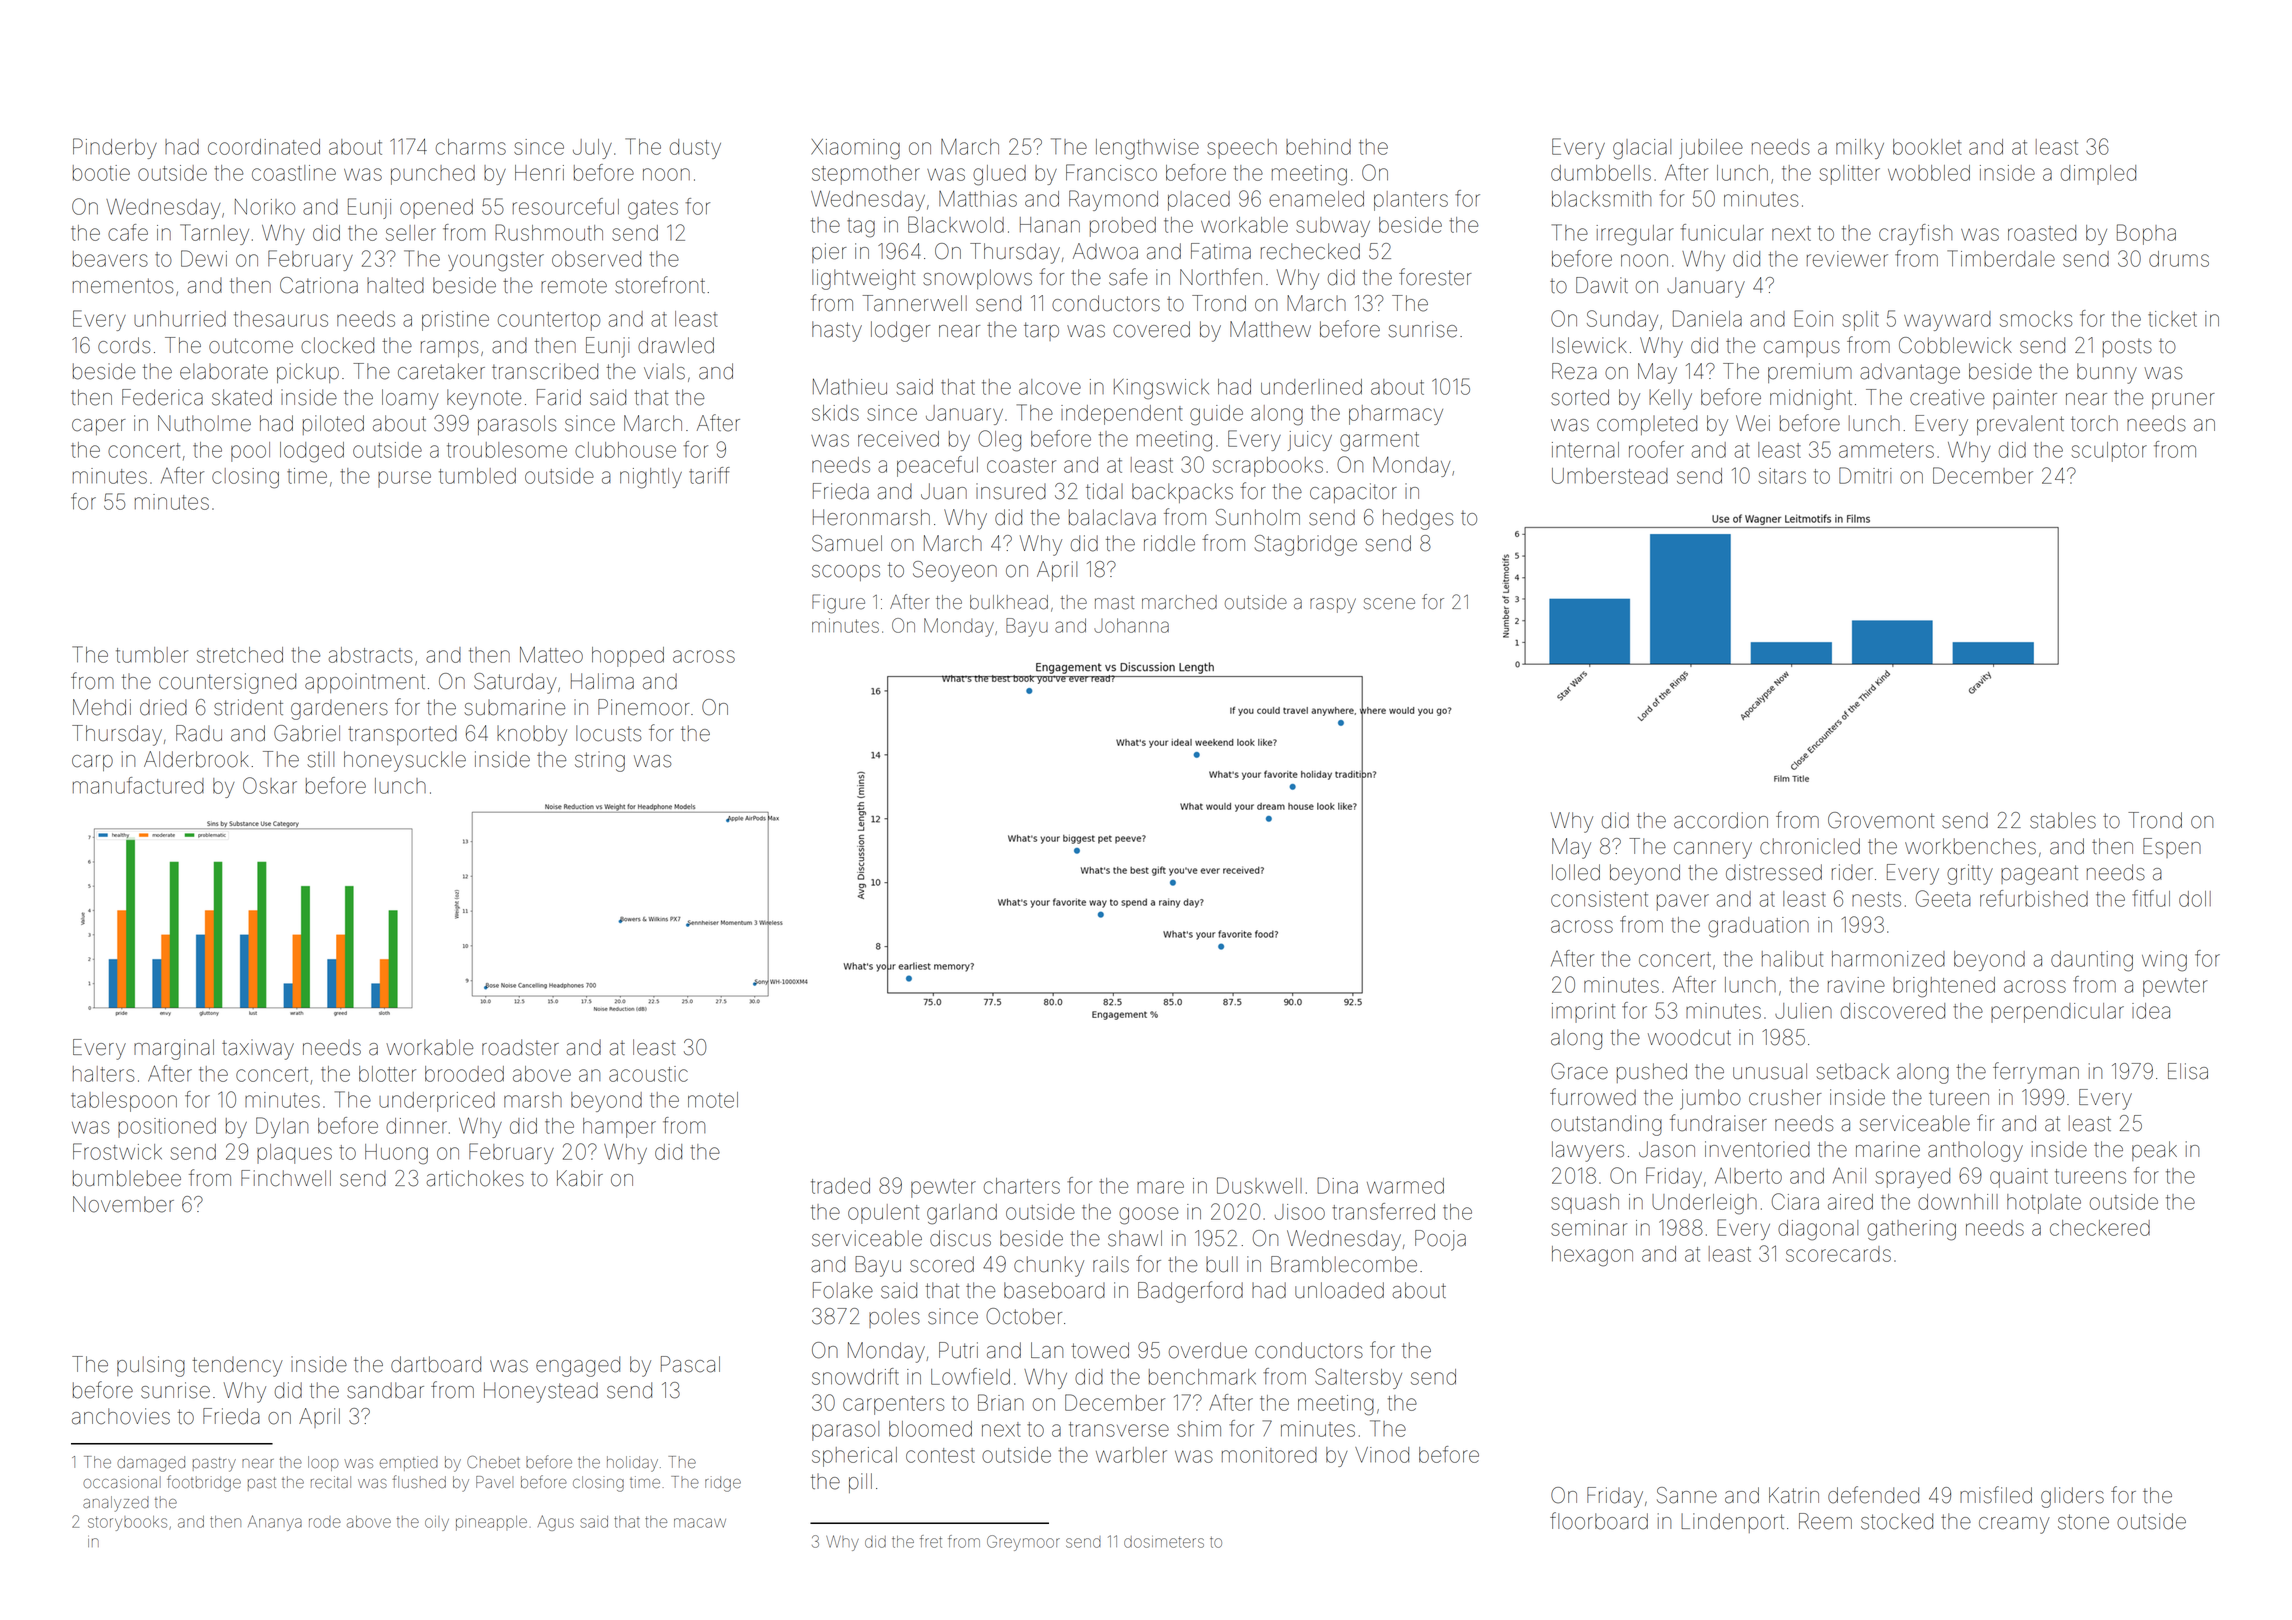 Image resolution: width=2292 pixels, height=1620 pixels. What do you see at coordinates (541, 1392) in the document?
I see `Honeystead` at bounding box center [541, 1392].
